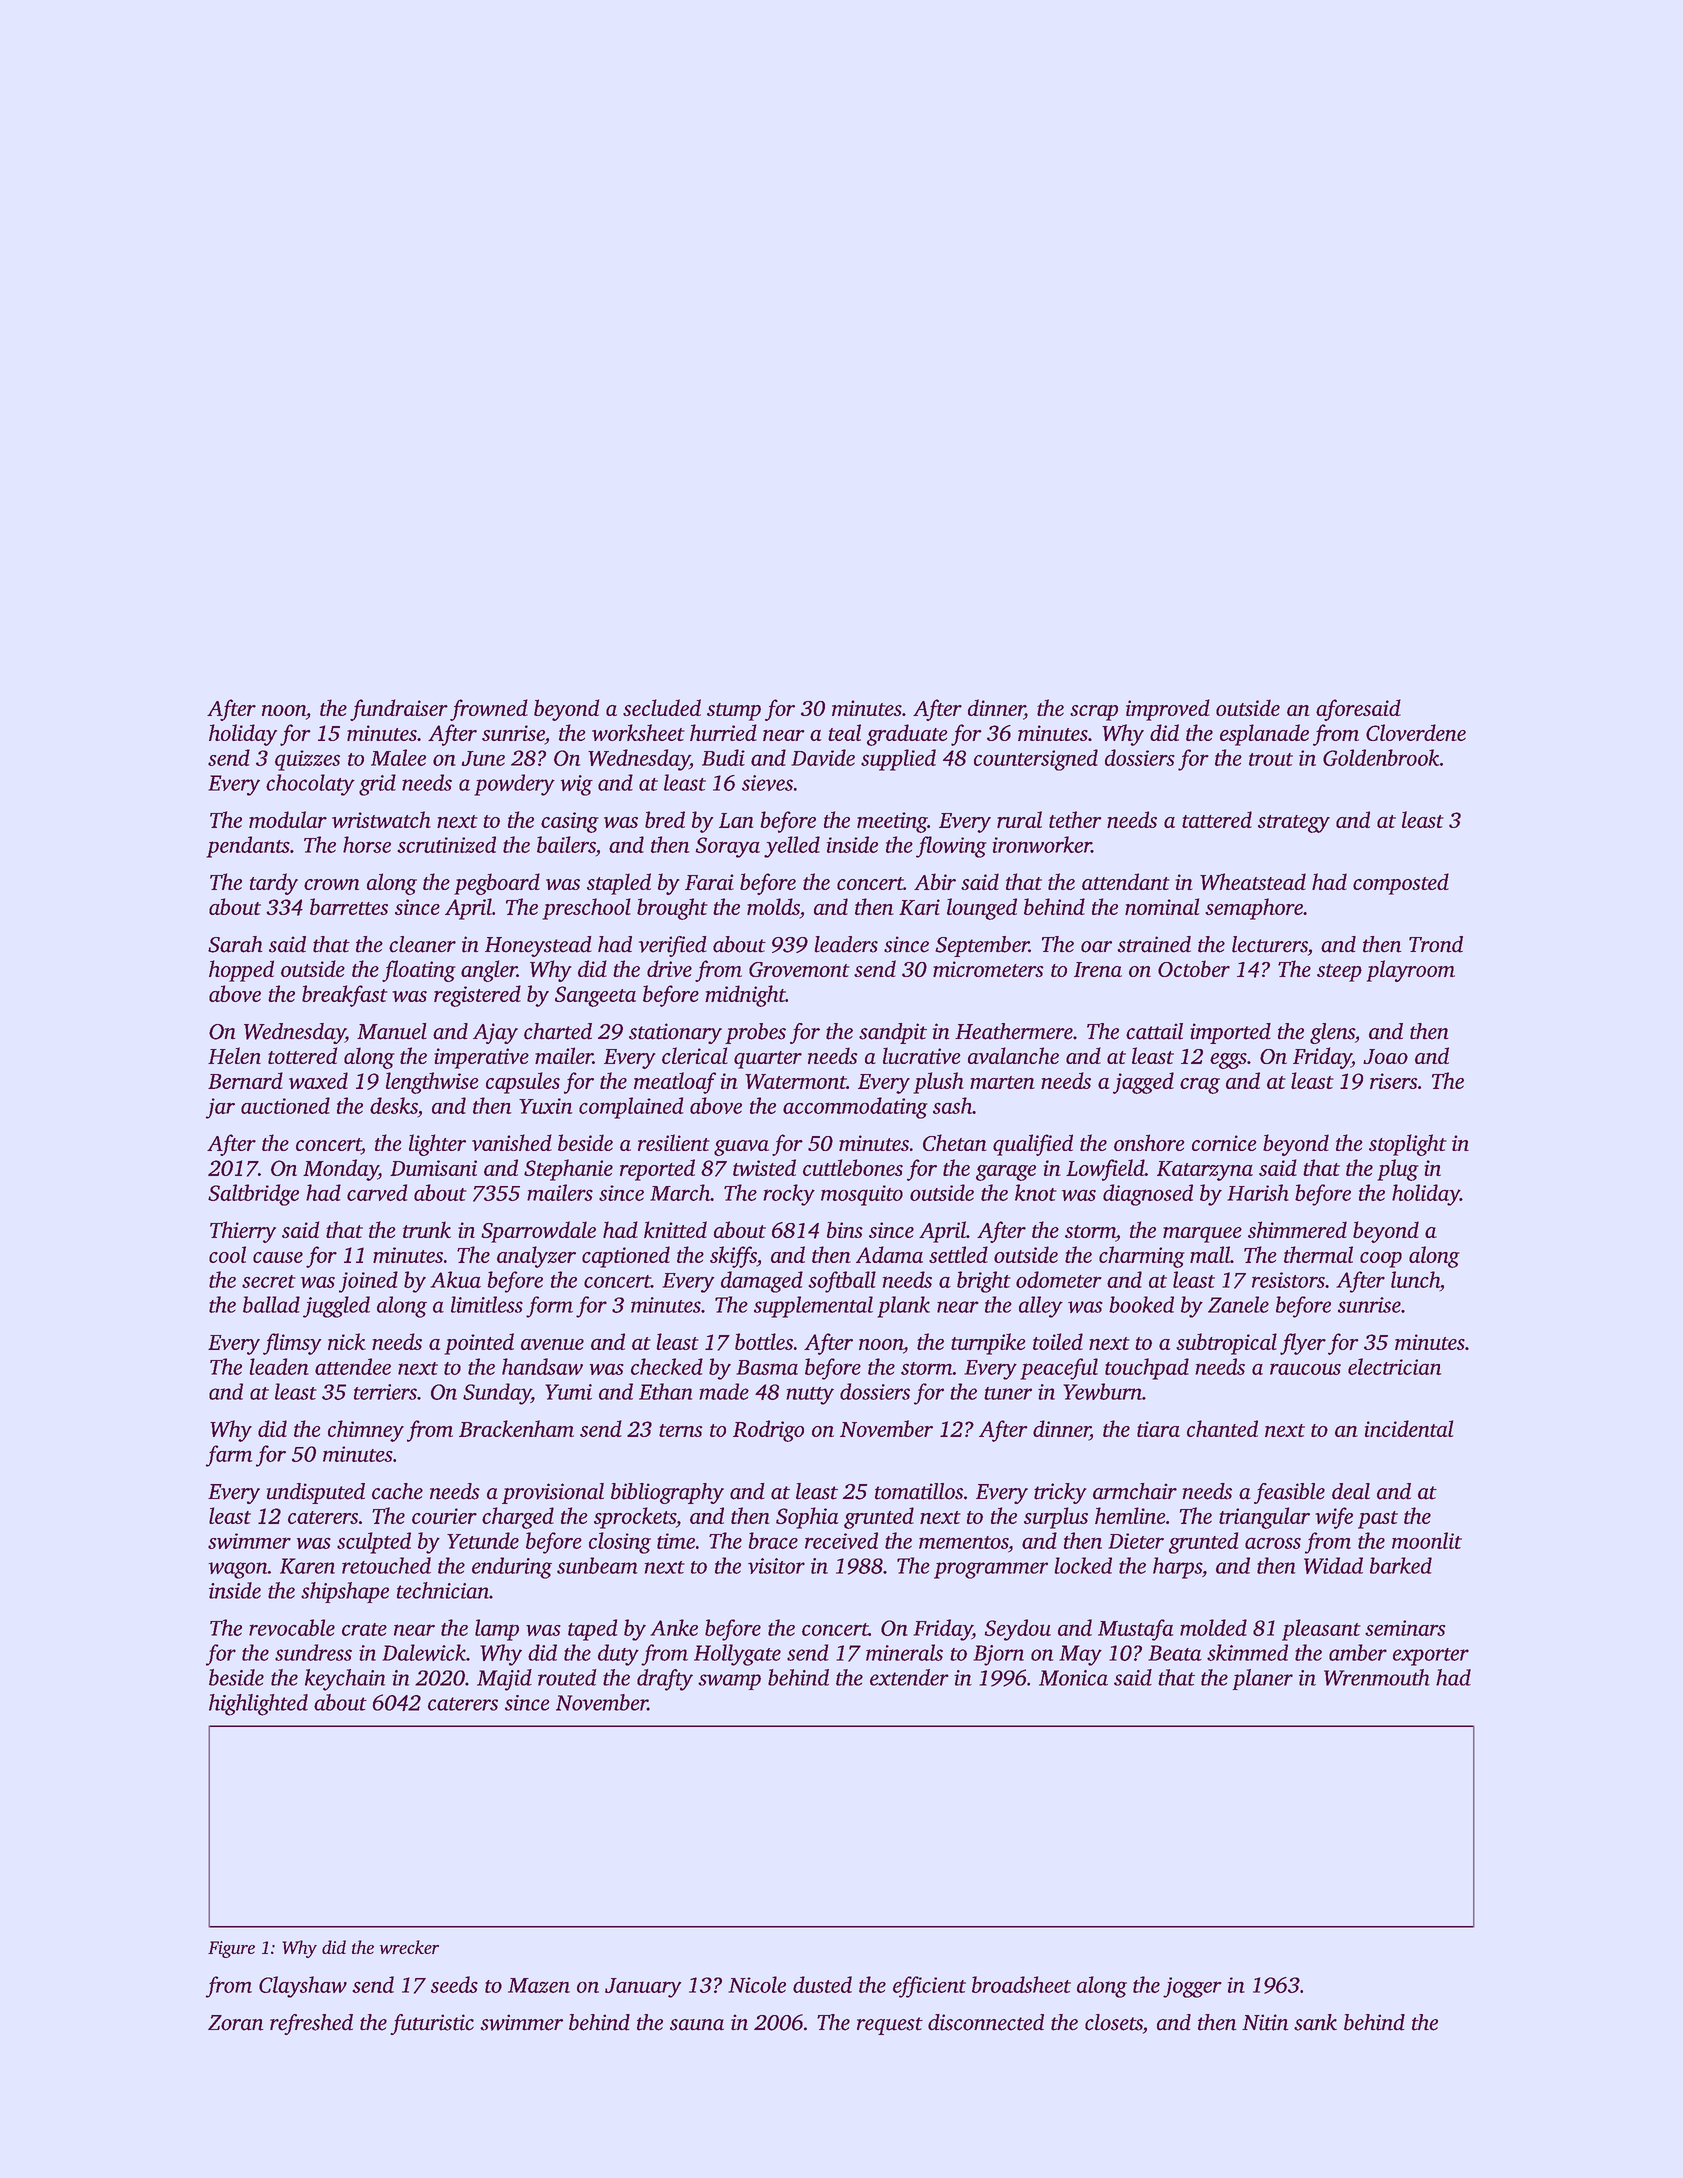 The width and height of the screenshot is (1683, 2178). Describe the element at coordinates (231, 1949) in the screenshot. I see `Figure` at that location.
